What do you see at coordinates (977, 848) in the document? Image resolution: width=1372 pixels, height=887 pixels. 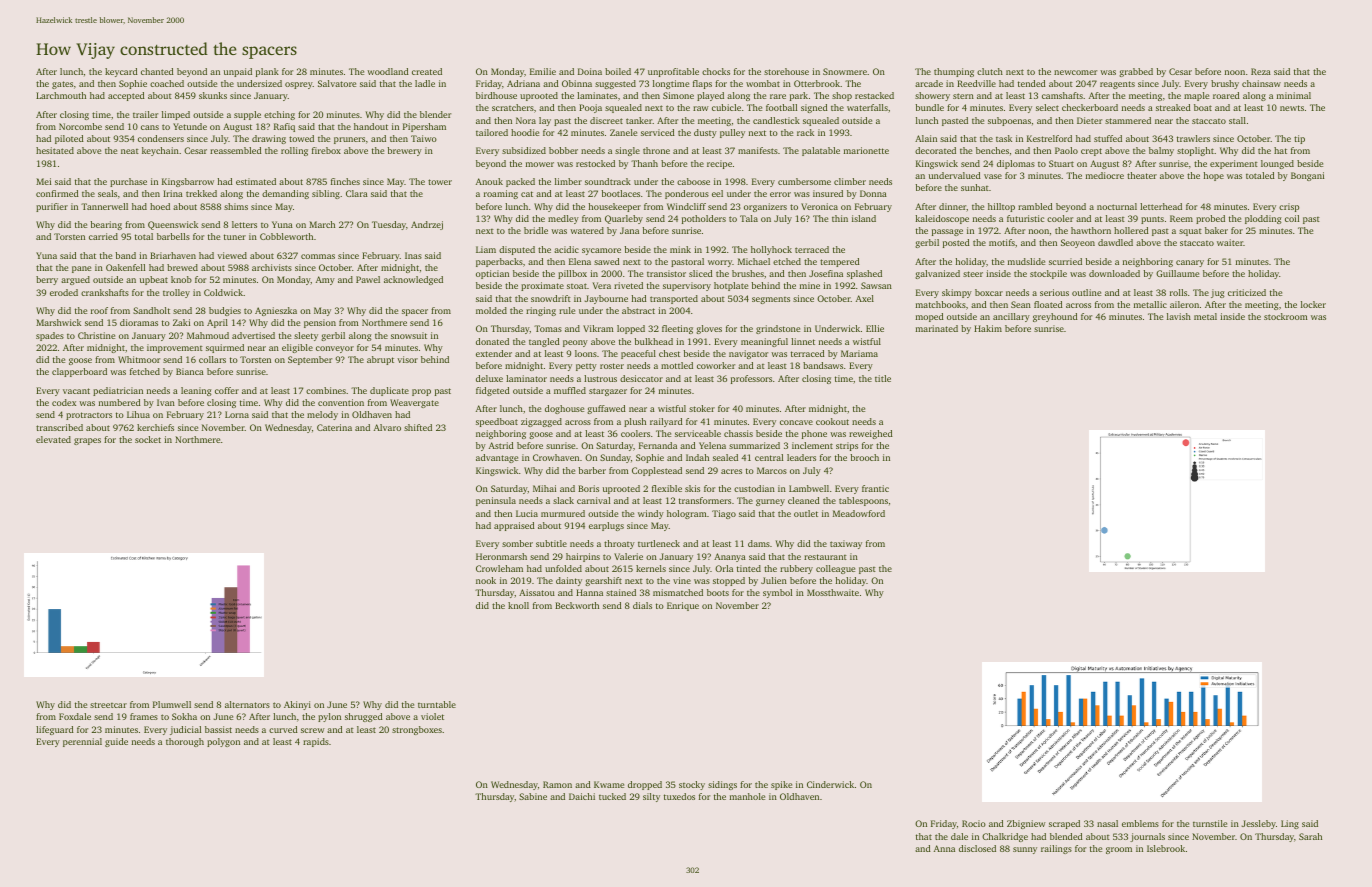 I see `disclosed` at bounding box center [977, 848].
